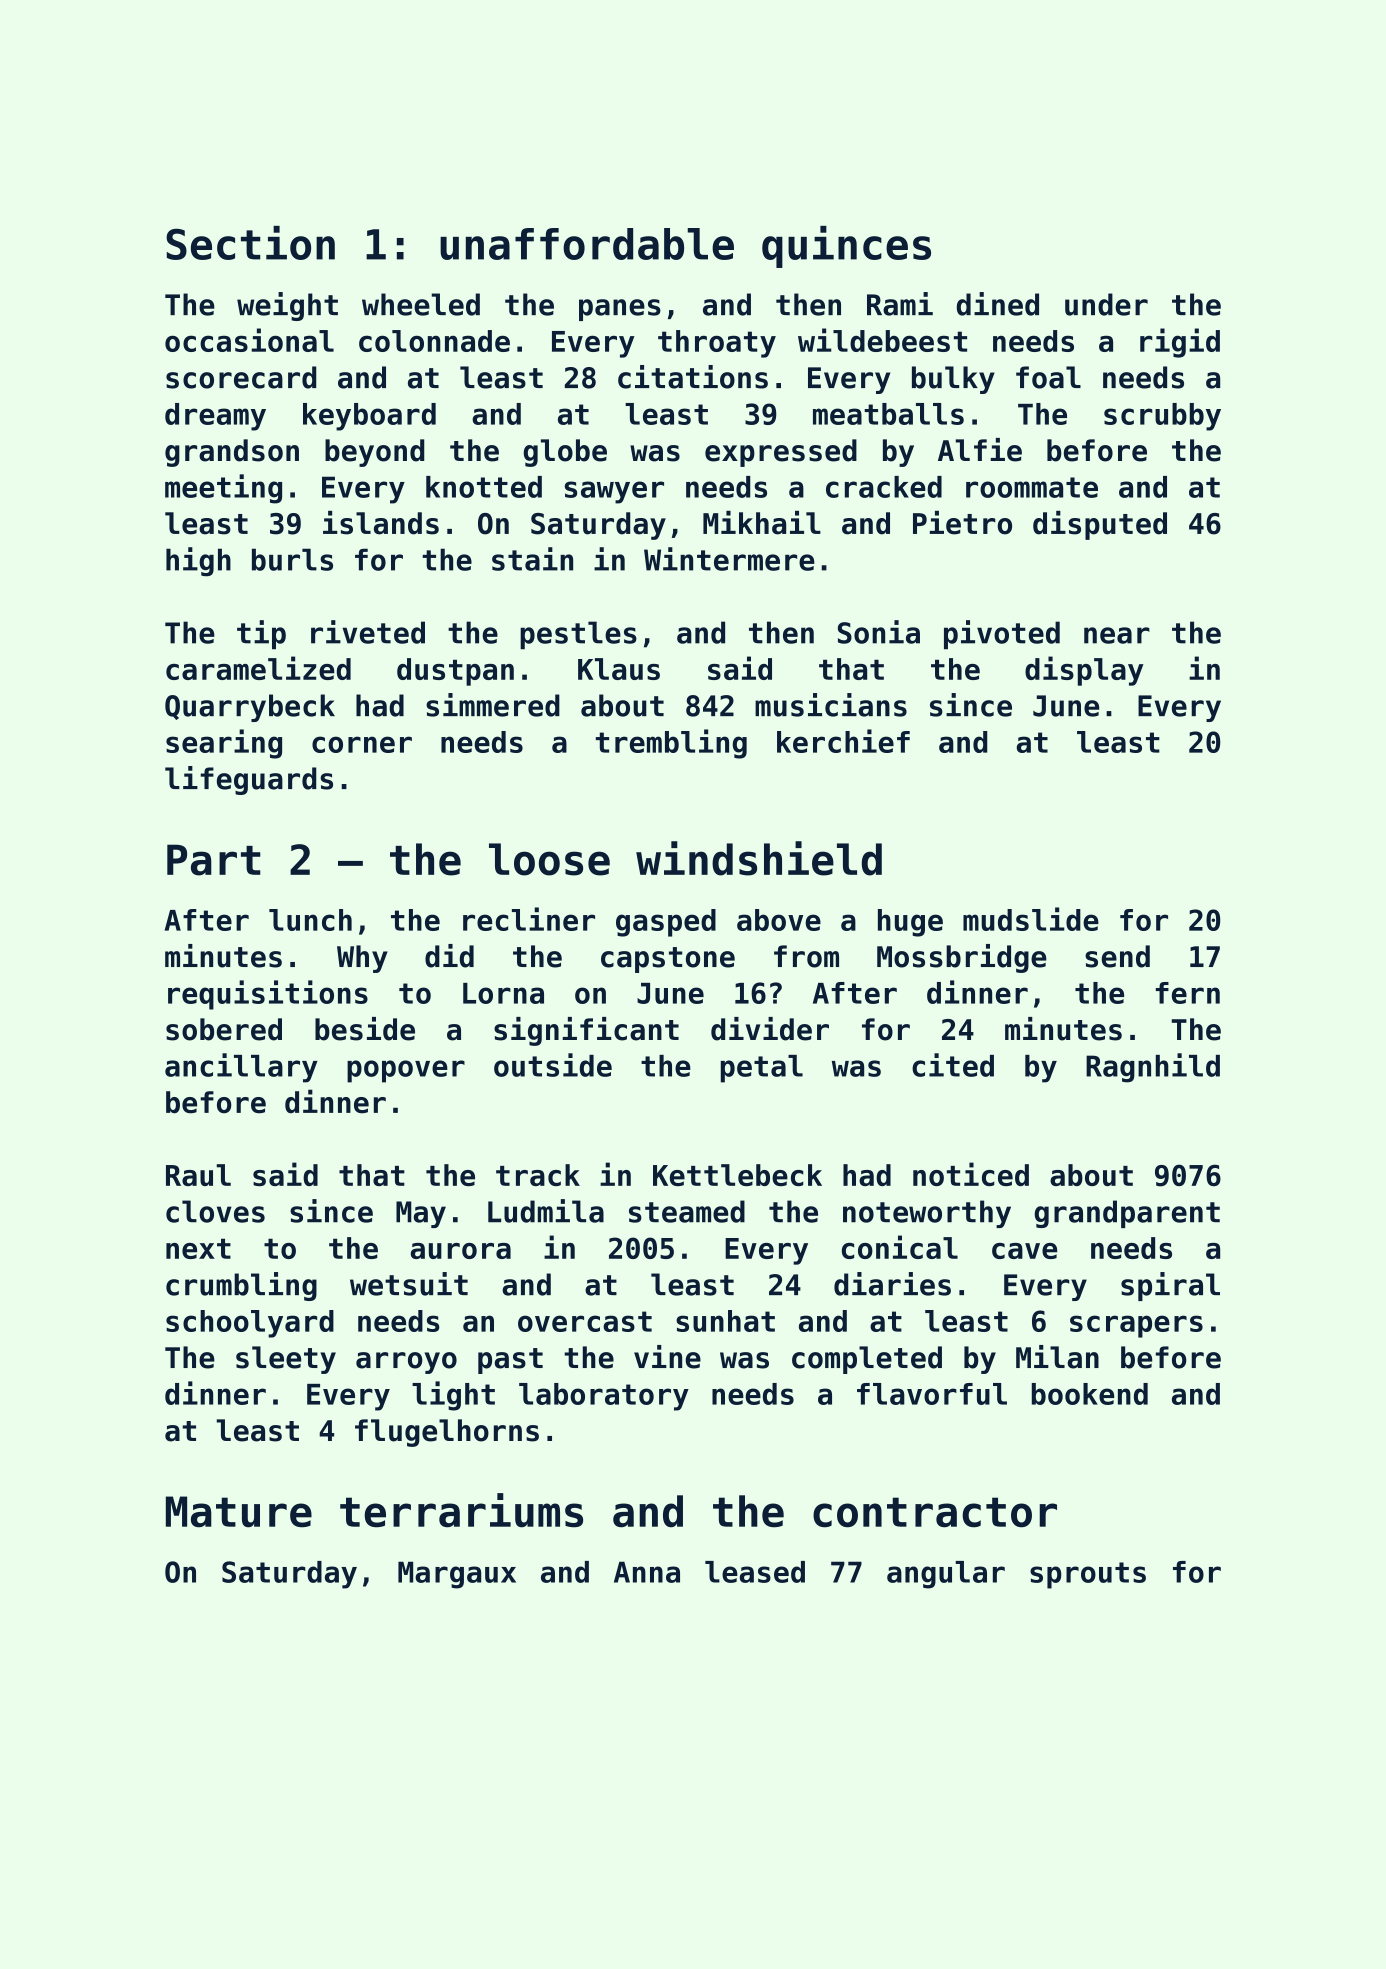 The width and height of the screenshot is (1386, 1969). What do you see at coordinates (831, 705) in the screenshot?
I see `musicians` at bounding box center [831, 705].
